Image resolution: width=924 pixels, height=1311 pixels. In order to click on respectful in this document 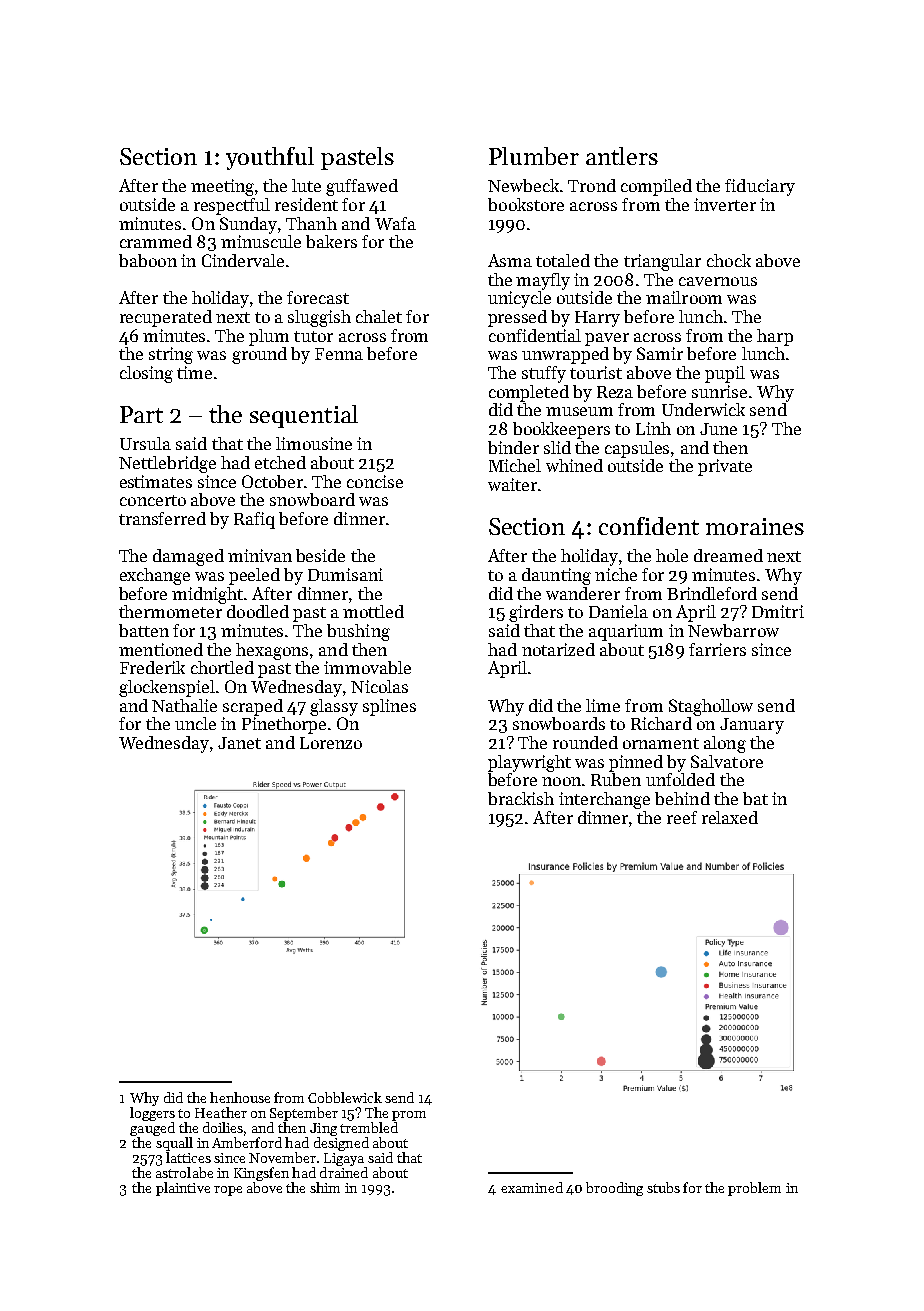, I will do `click(232, 206)`.
